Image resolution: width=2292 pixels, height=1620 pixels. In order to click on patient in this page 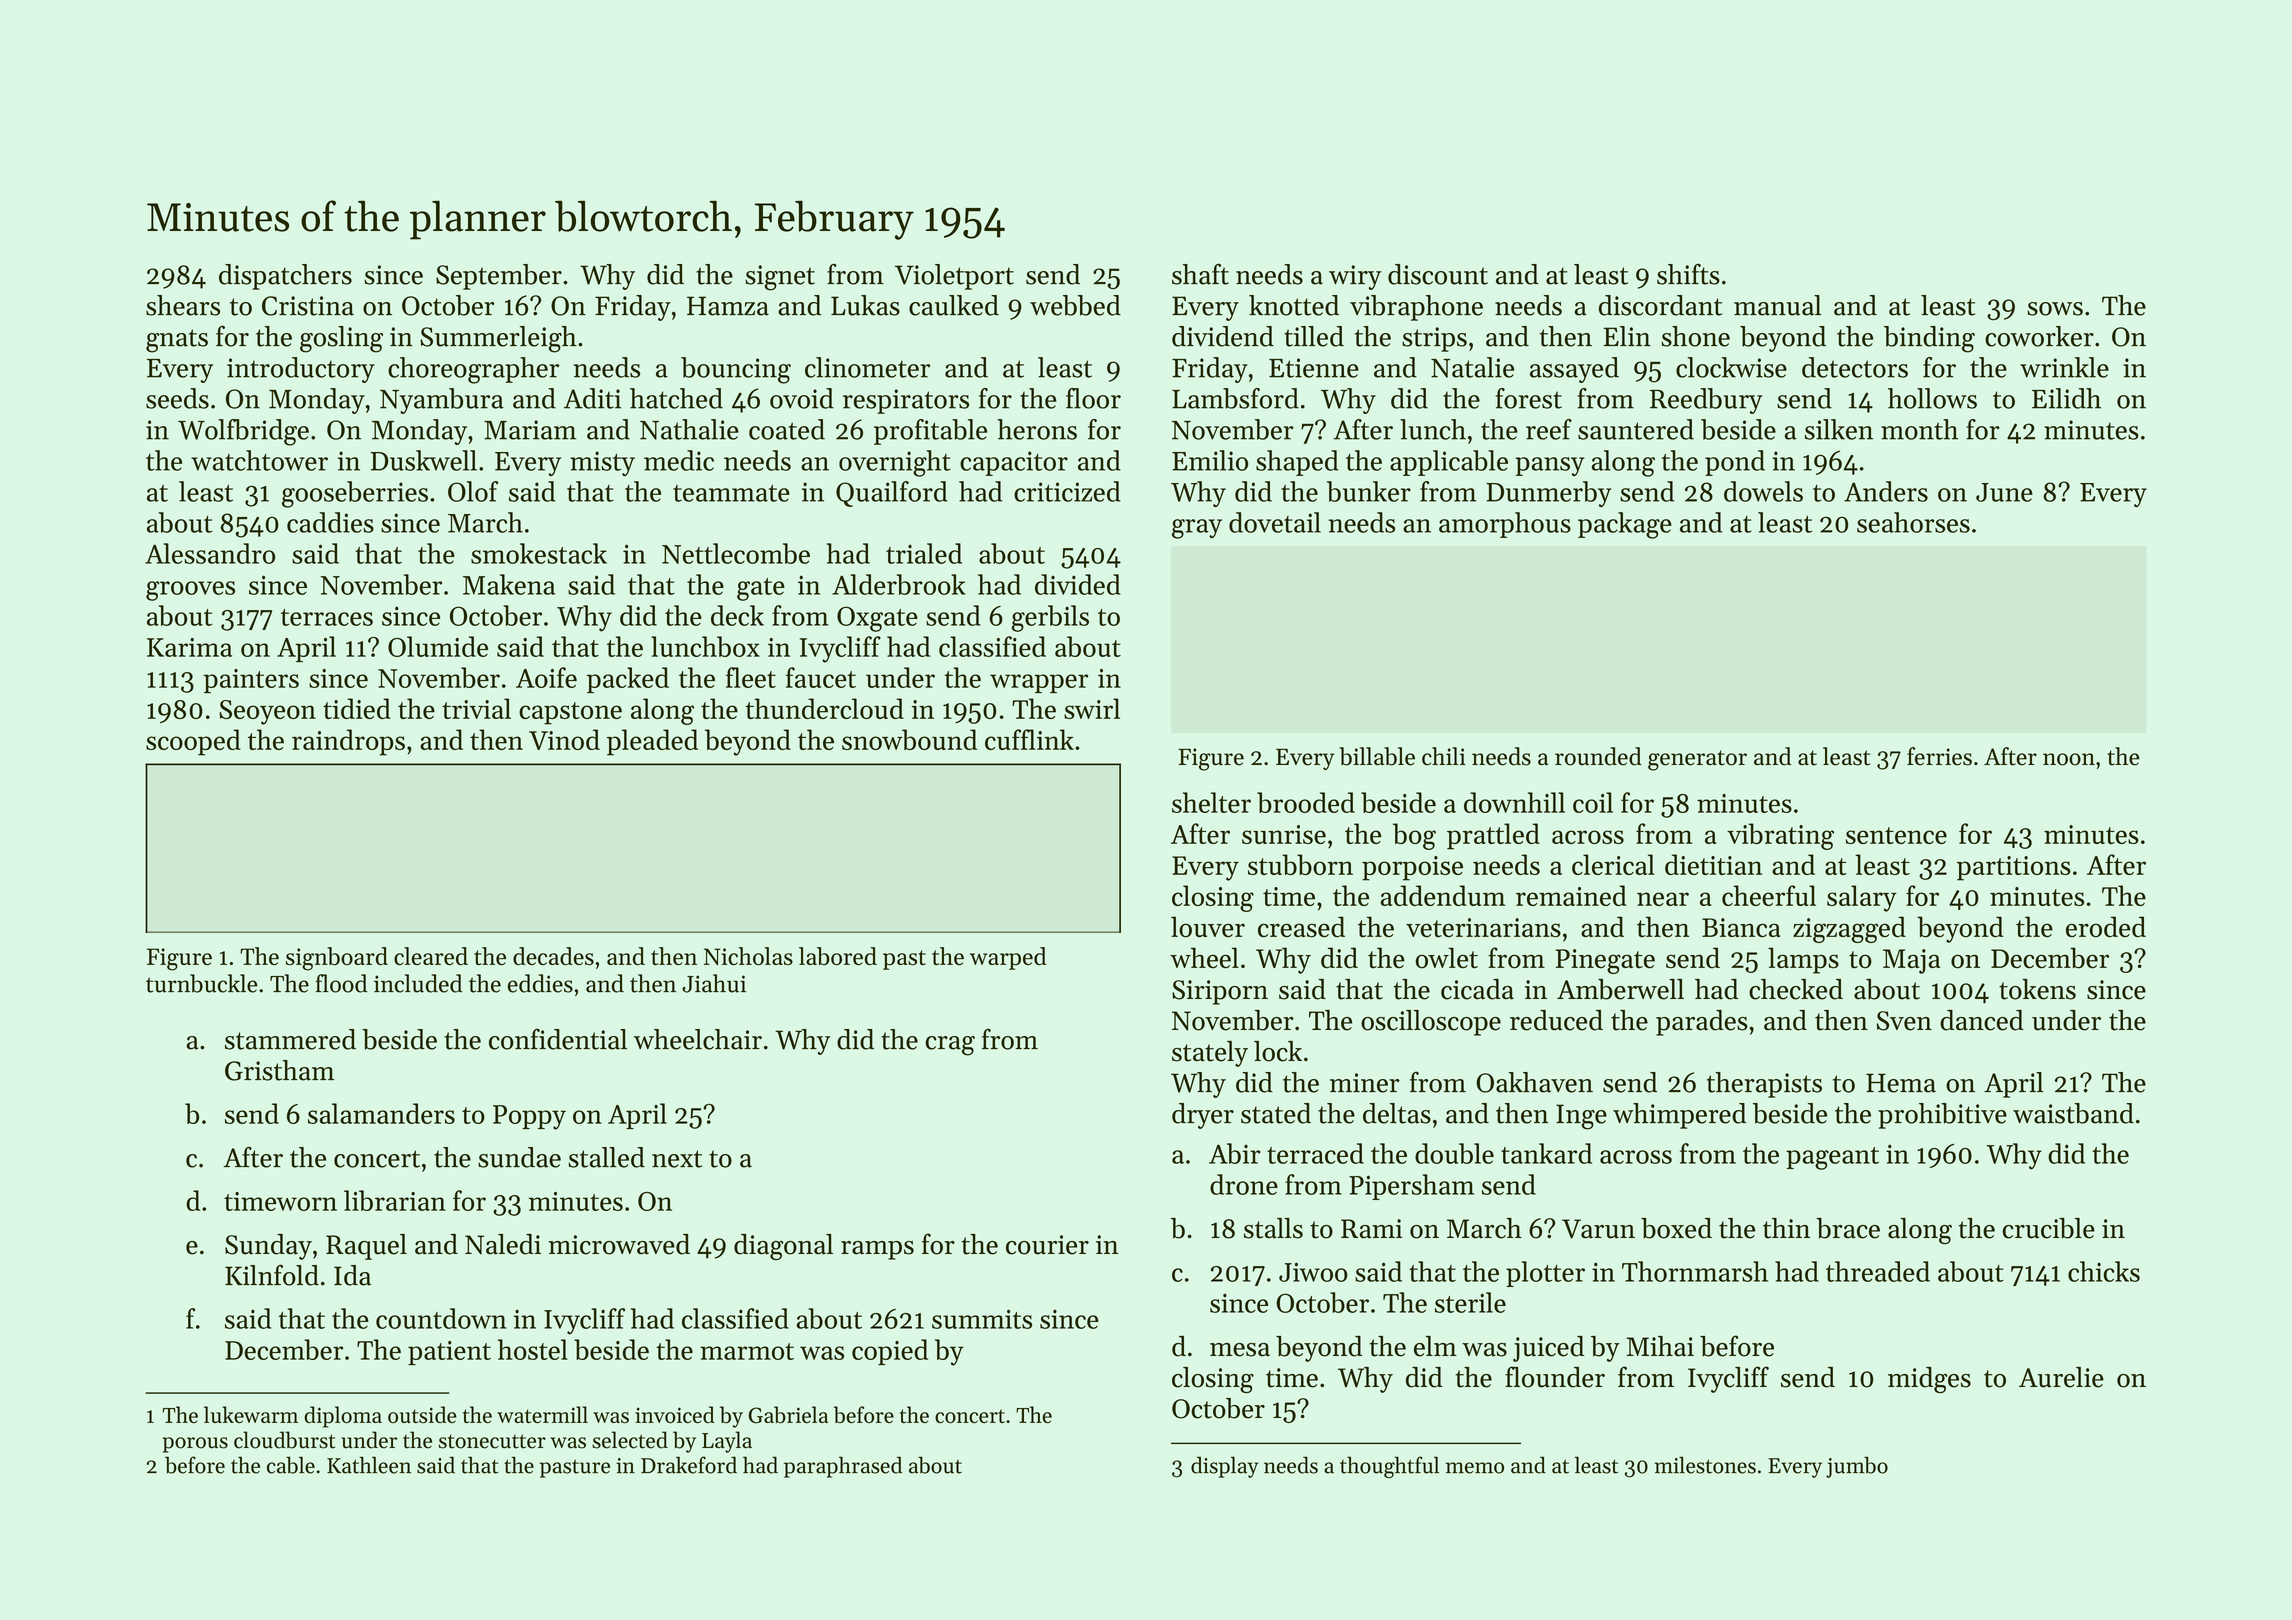, I will do `click(449, 1353)`.
